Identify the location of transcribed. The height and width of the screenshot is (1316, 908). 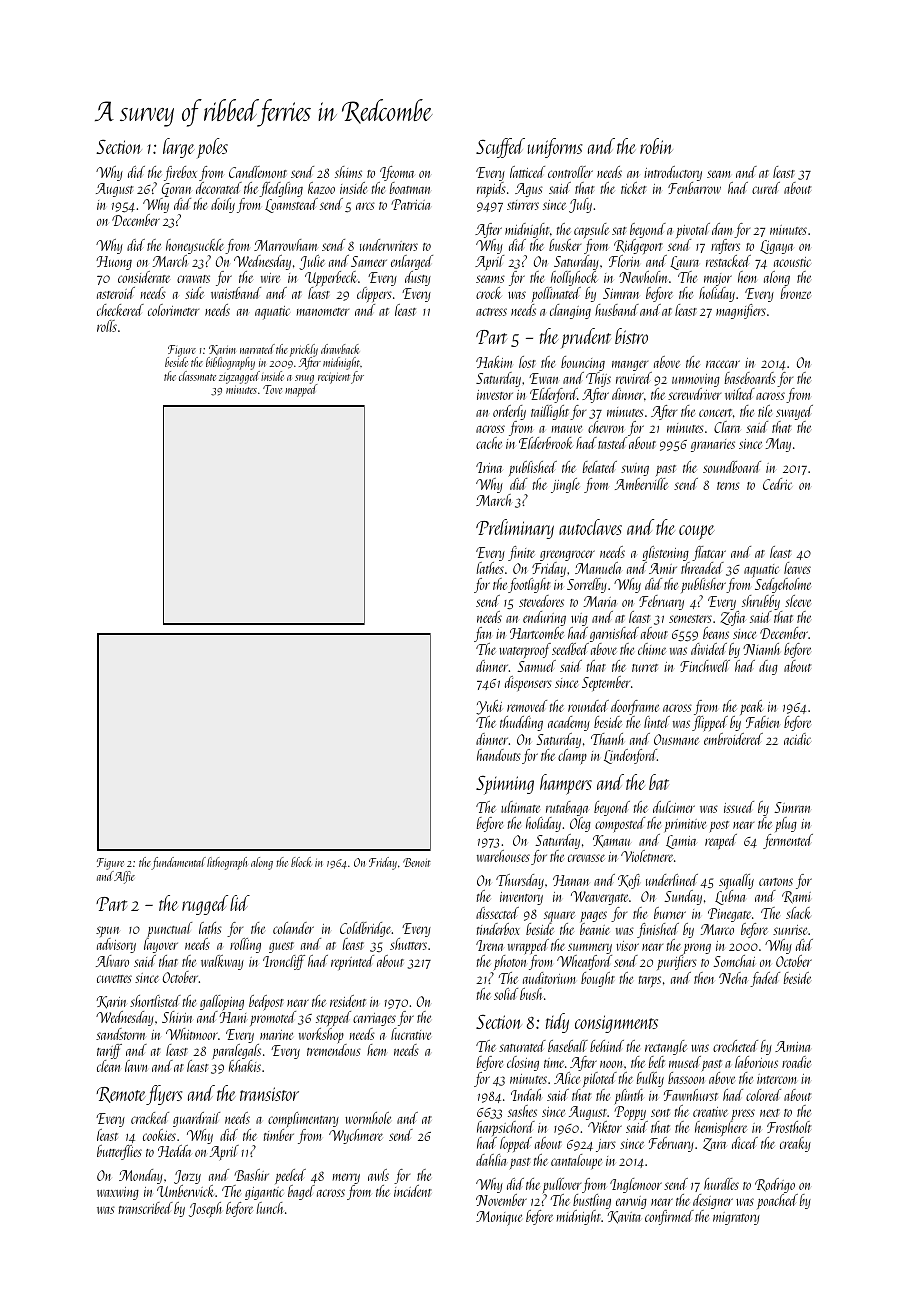
(145, 1208).
